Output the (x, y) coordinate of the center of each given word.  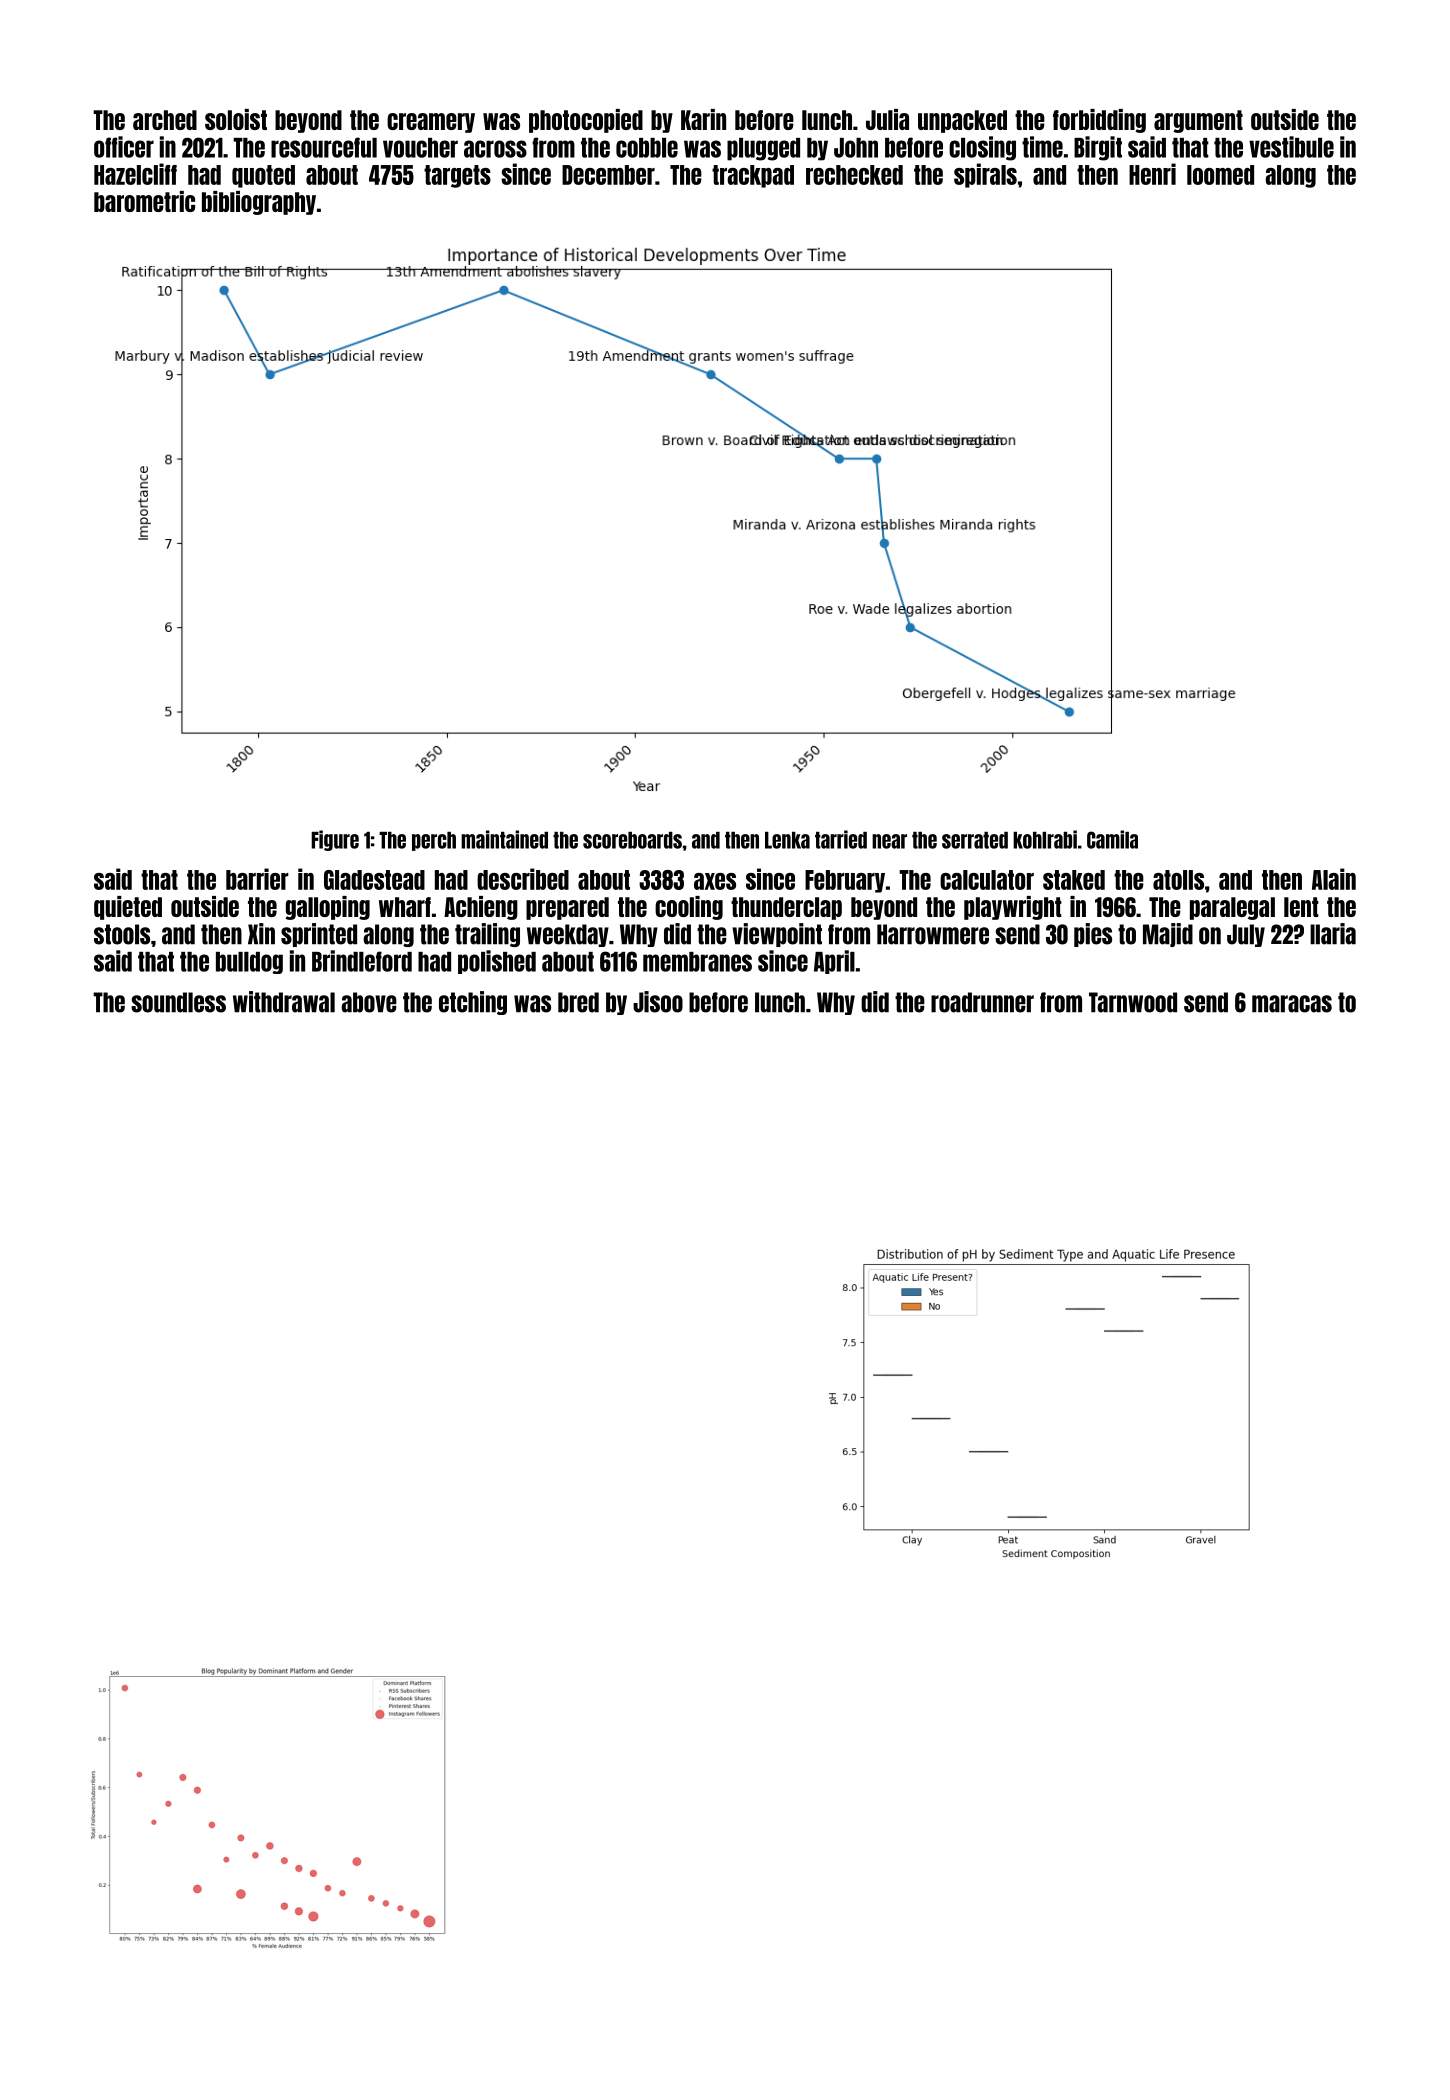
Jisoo (658, 1002)
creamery (431, 123)
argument (1198, 121)
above (369, 1002)
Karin (703, 119)
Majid (1168, 935)
